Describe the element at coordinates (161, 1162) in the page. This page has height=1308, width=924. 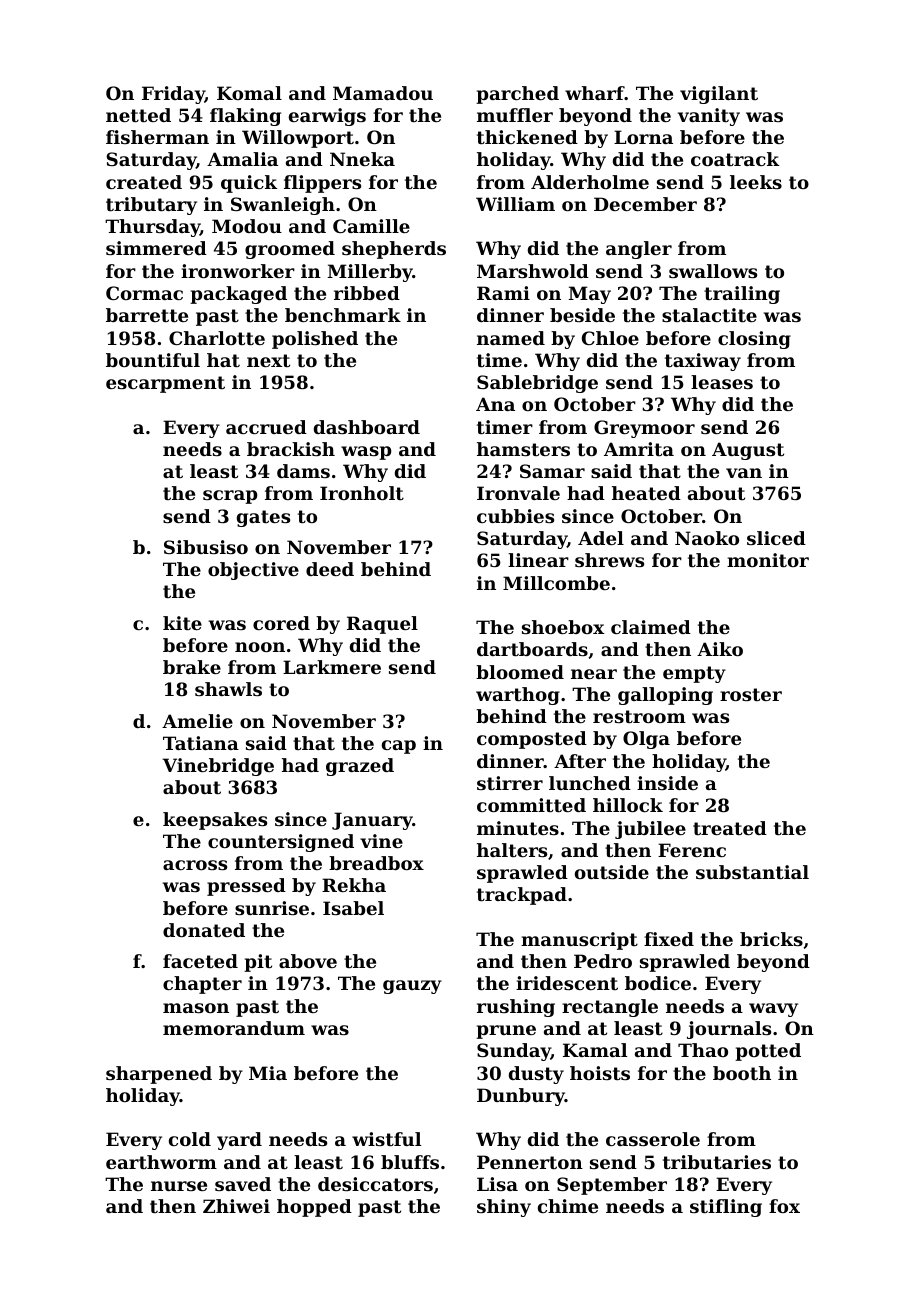
I see `earthworm` at that location.
